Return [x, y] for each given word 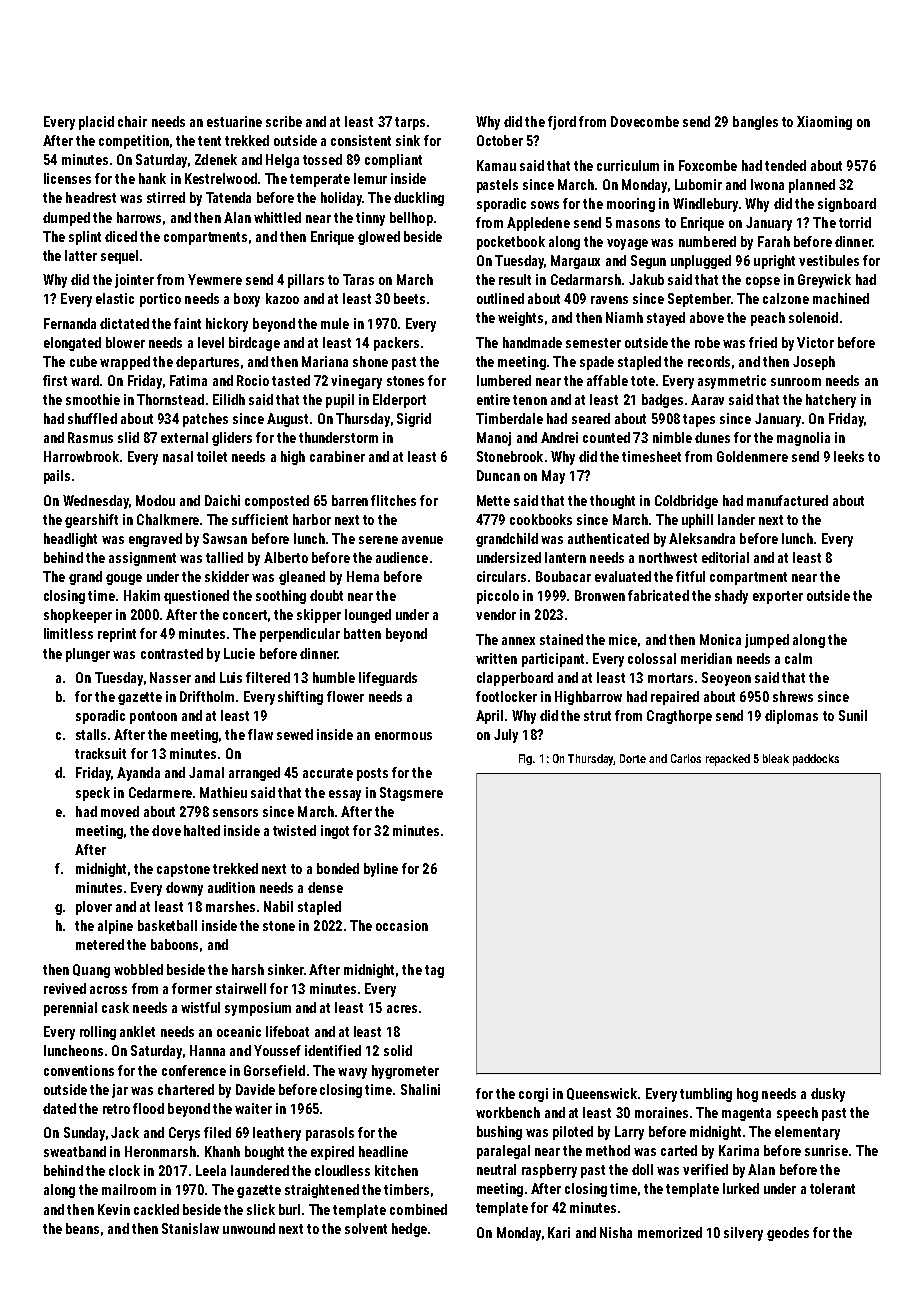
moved [120, 811]
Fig [525, 759]
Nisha [616, 1232]
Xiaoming [824, 123]
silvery [743, 1234]
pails [57, 477]
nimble [672, 437]
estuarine [234, 121]
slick [261, 1209]
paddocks [816, 760]
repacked [728, 760]
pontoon [153, 717]
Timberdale [509, 418]
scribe [284, 121]
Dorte [633, 758]
